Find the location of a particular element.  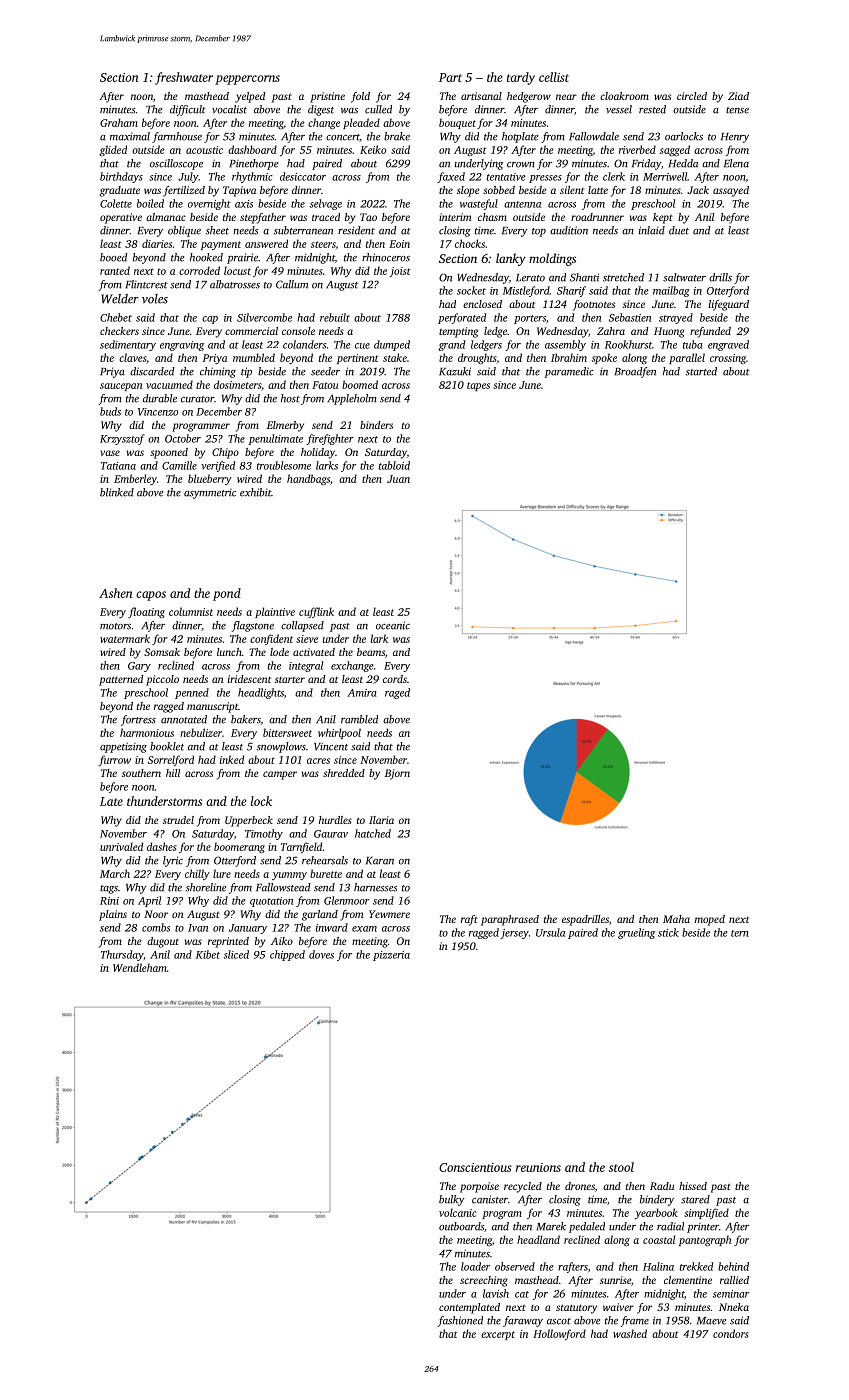

Ziad is located at coordinates (738, 96).
